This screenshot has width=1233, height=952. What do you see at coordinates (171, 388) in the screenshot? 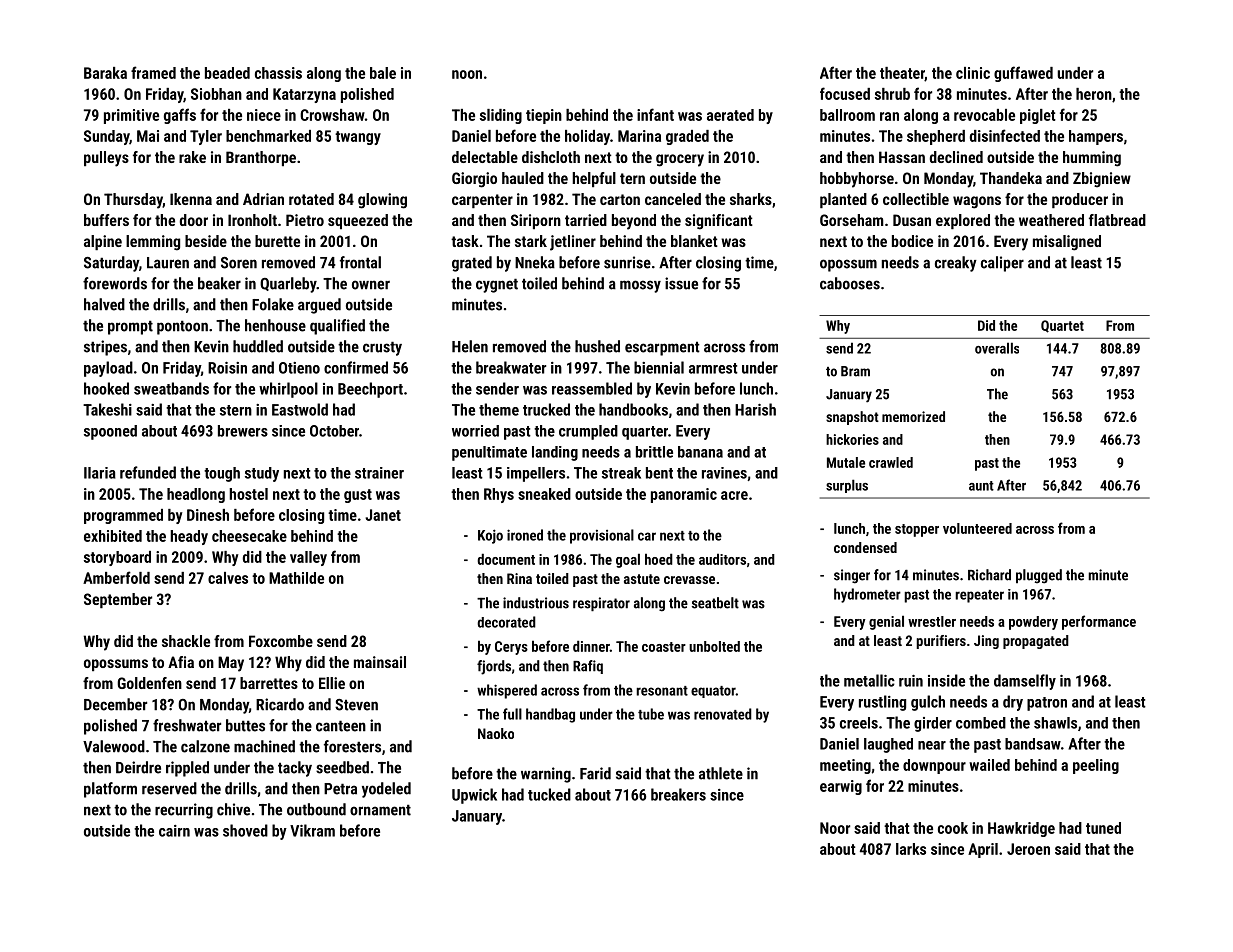
I see `sweatbands` at bounding box center [171, 388].
